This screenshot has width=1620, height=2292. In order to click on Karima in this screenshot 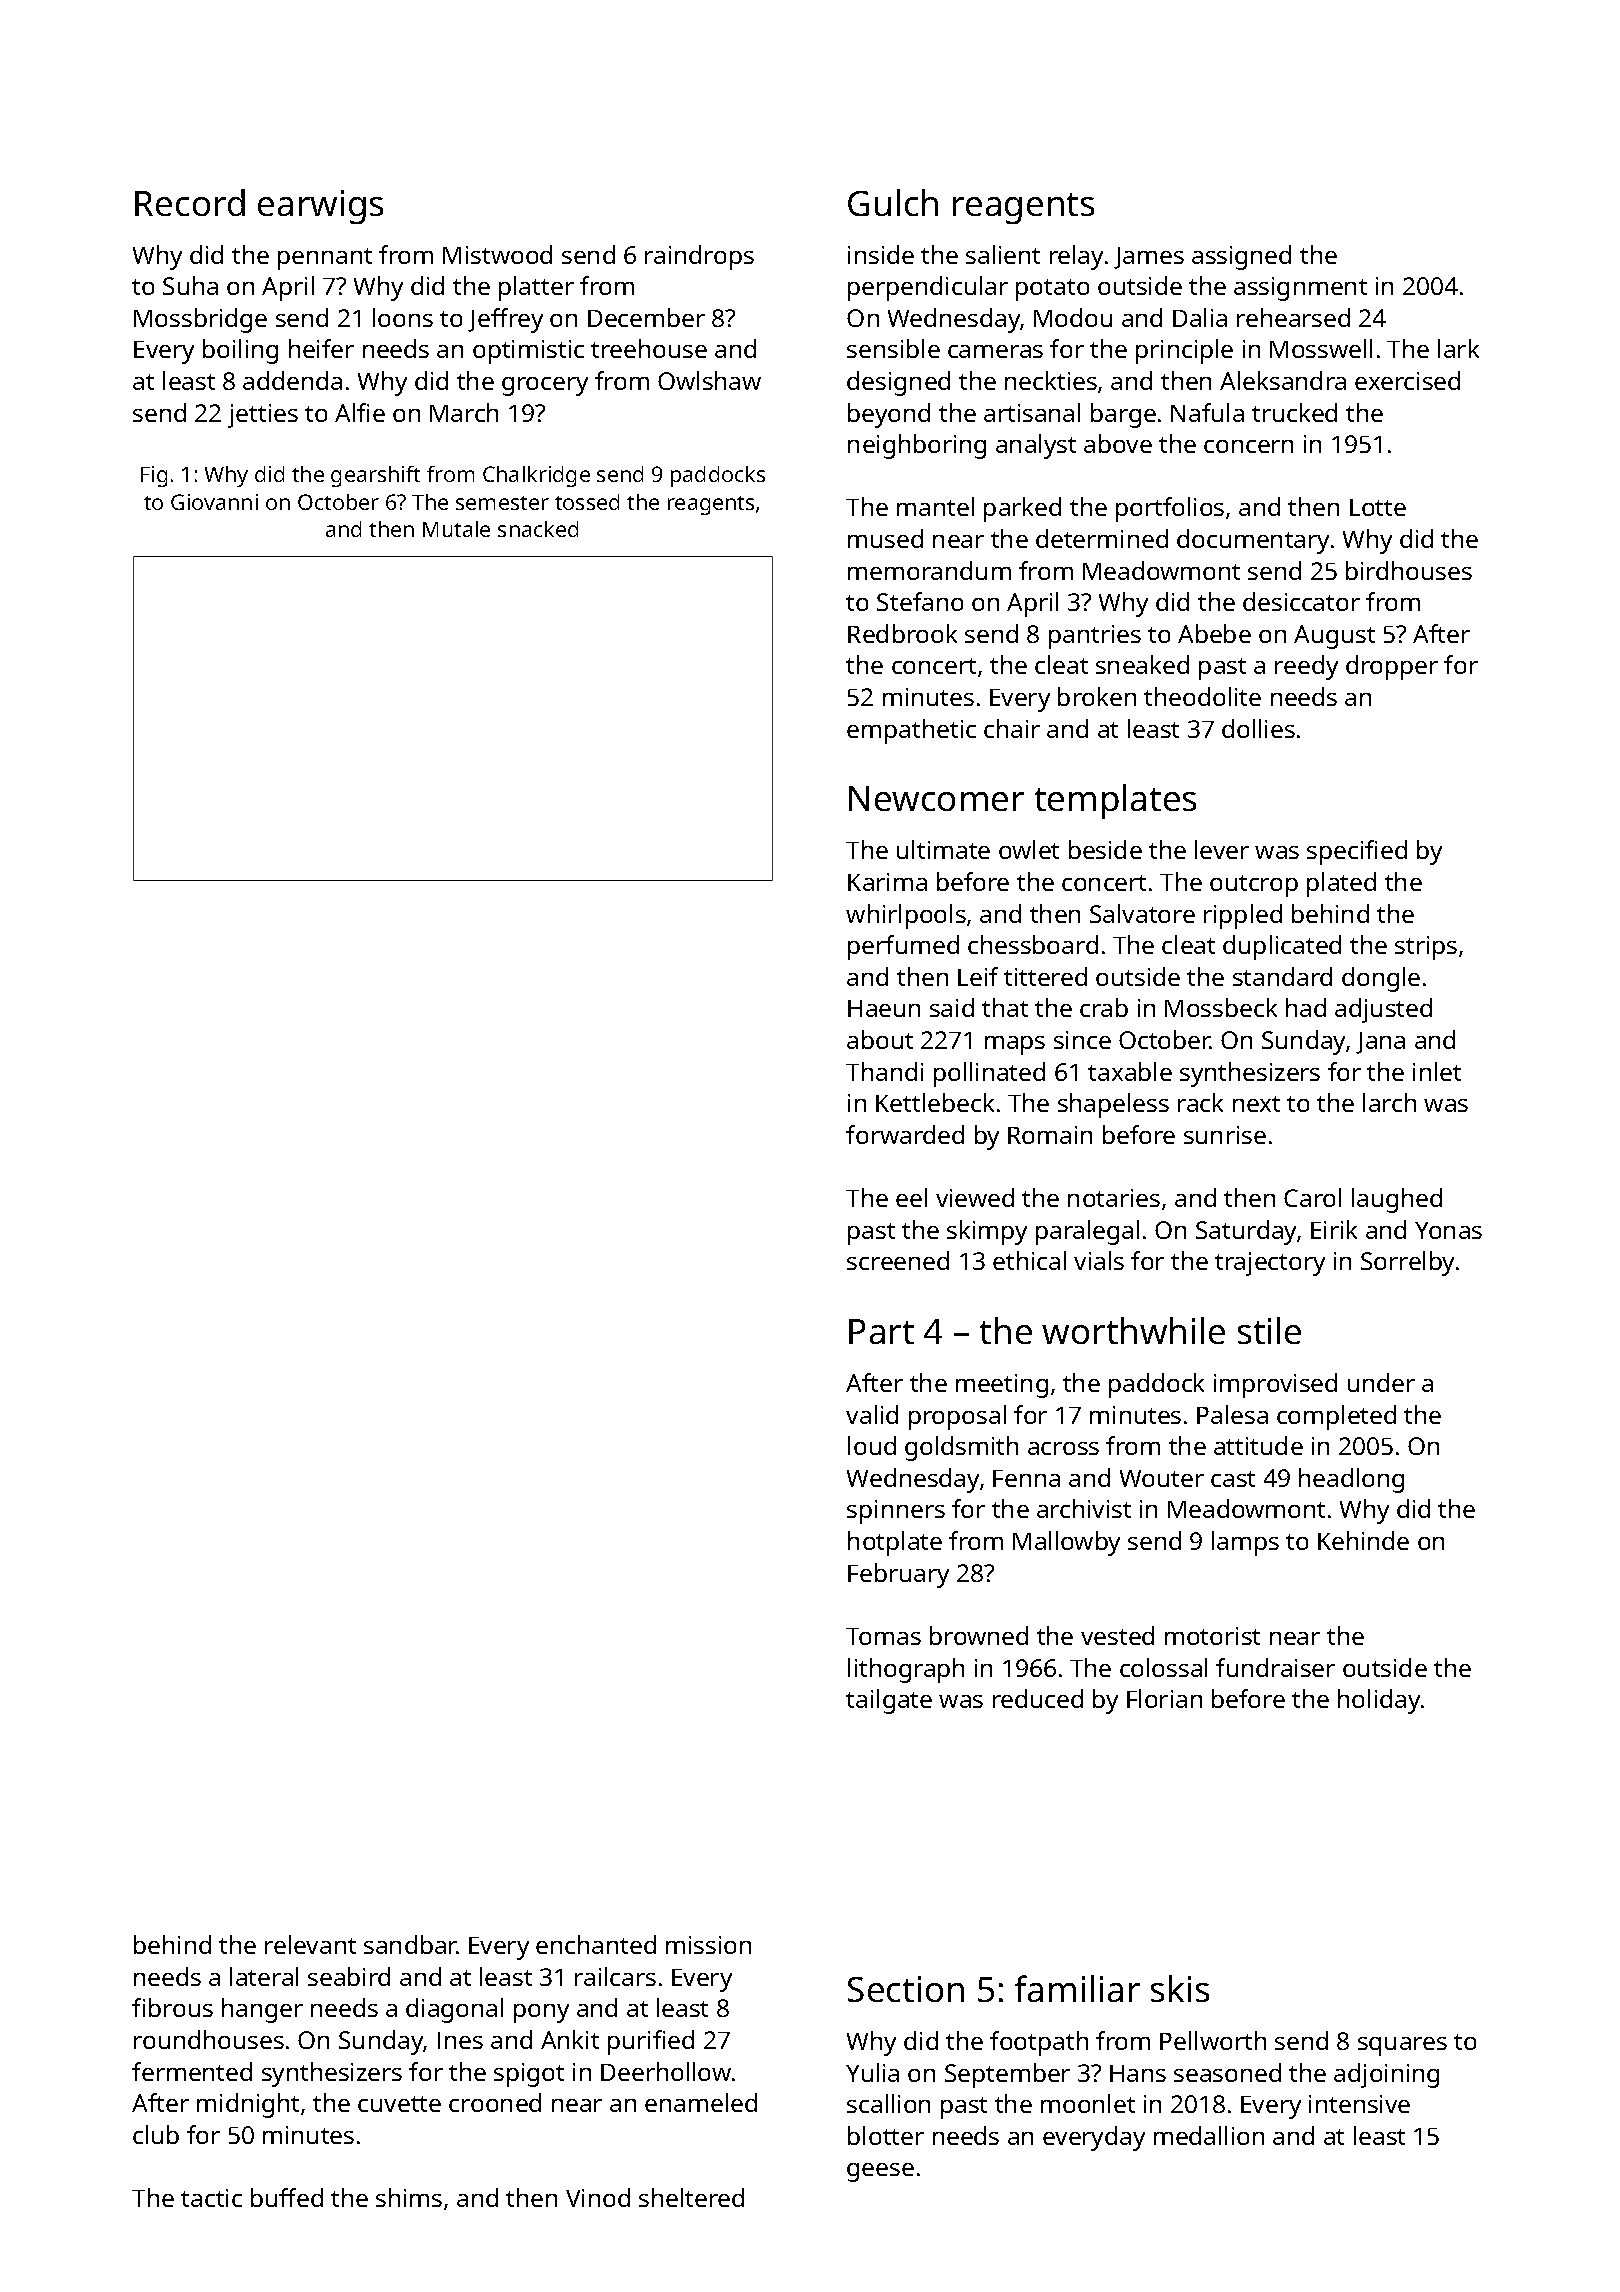, I will do `click(887, 882)`.
